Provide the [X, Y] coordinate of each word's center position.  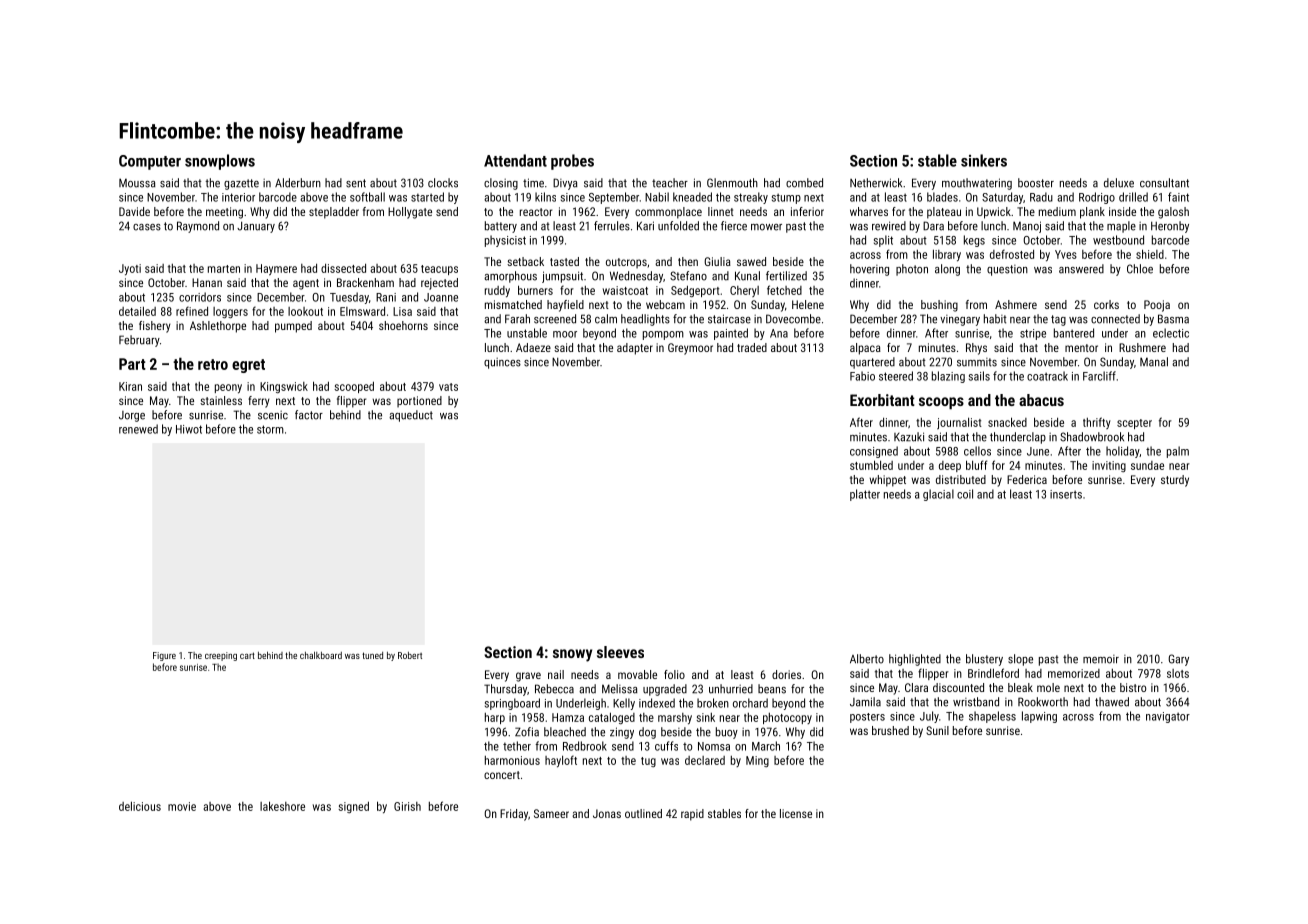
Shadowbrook [1092, 437]
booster [1036, 183]
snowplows [220, 162]
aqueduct [411, 416]
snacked [1007, 422]
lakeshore [282, 806]
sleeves [620, 652]
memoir [1101, 659]
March [766, 746]
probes [572, 162]
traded [752, 347]
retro [213, 364]
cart [247, 655]
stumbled [871, 465]
